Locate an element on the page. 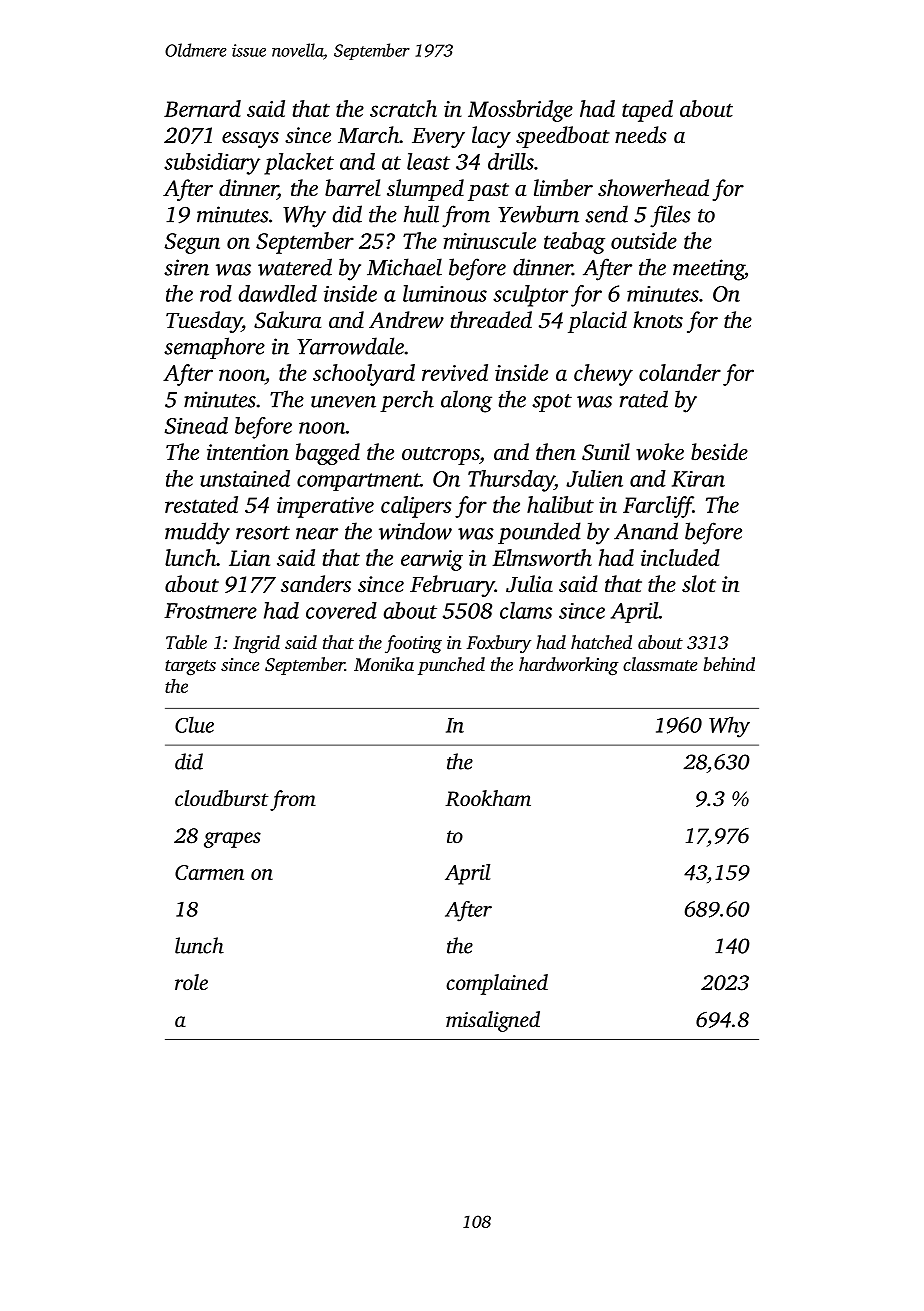 Image resolution: width=924 pixels, height=1311 pixels. barrel is located at coordinates (352, 187).
